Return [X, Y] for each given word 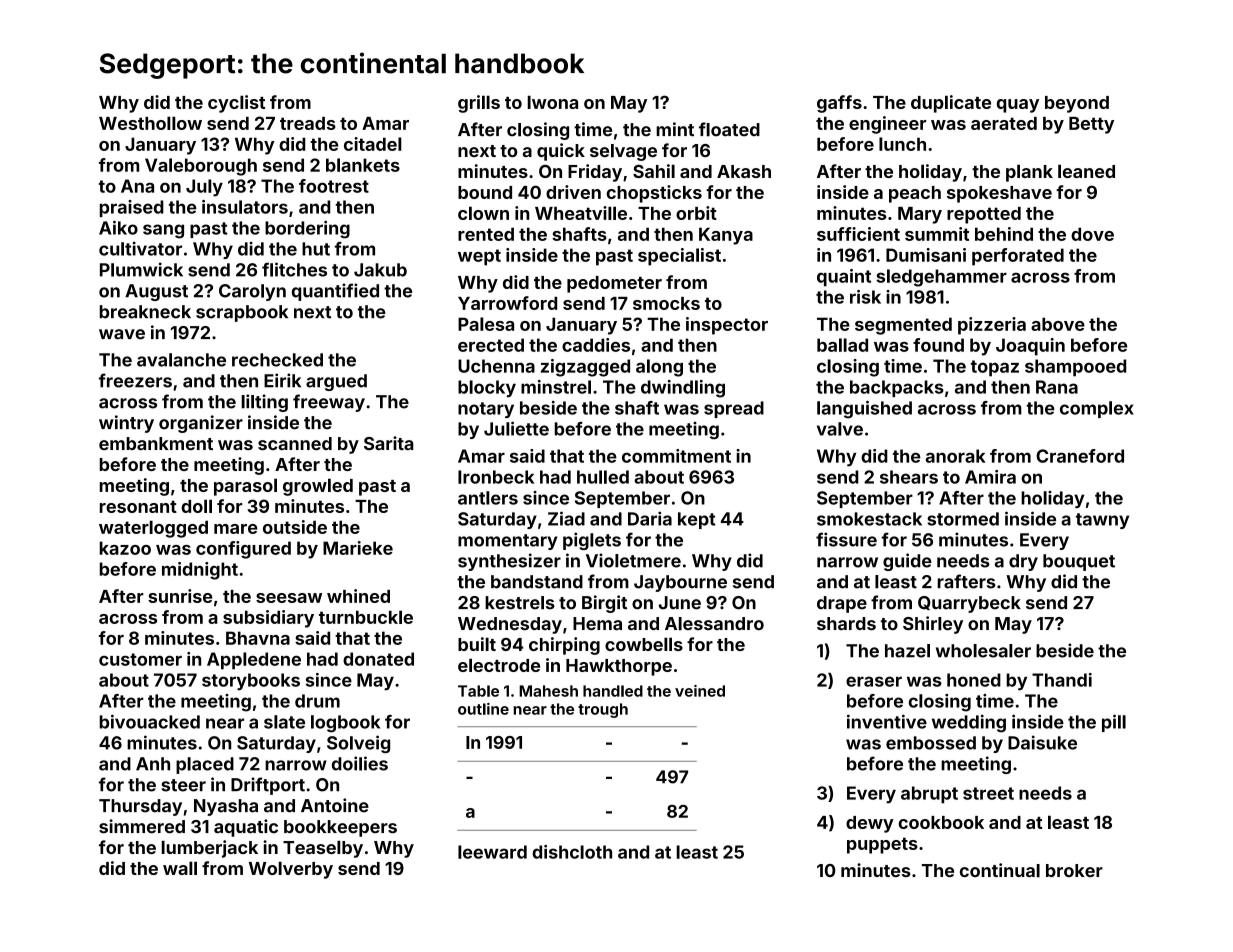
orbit [696, 213]
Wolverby [291, 870]
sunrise [180, 596]
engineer [887, 125]
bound [485, 192]
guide [907, 562]
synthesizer [509, 562]
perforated [1018, 257]
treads [308, 123]
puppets [882, 845]
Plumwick [141, 269]
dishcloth [572, 852]
